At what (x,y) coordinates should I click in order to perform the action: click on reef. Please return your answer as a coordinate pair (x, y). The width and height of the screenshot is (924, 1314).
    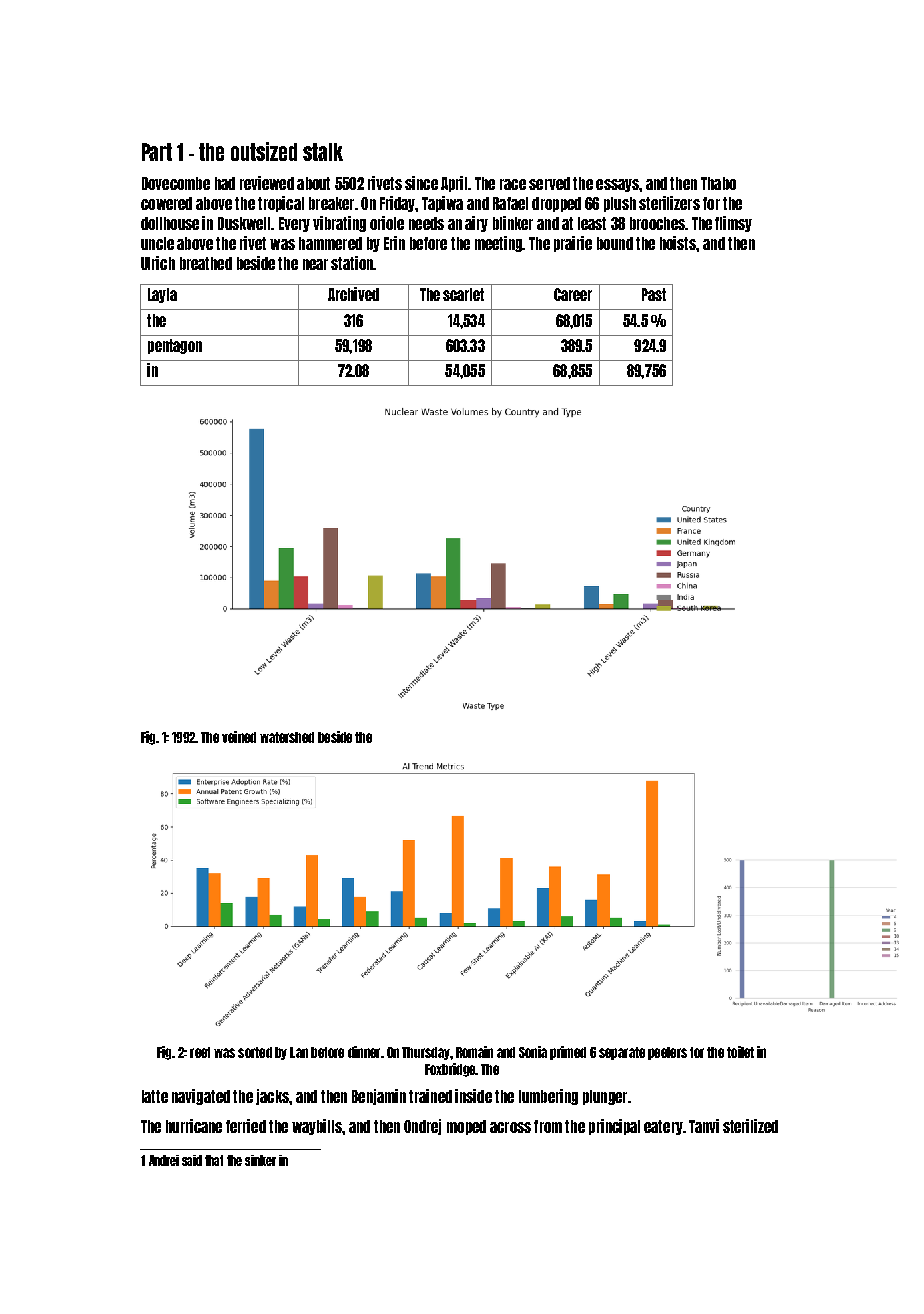
    Looking at the image, I should click on (200, 1052).
